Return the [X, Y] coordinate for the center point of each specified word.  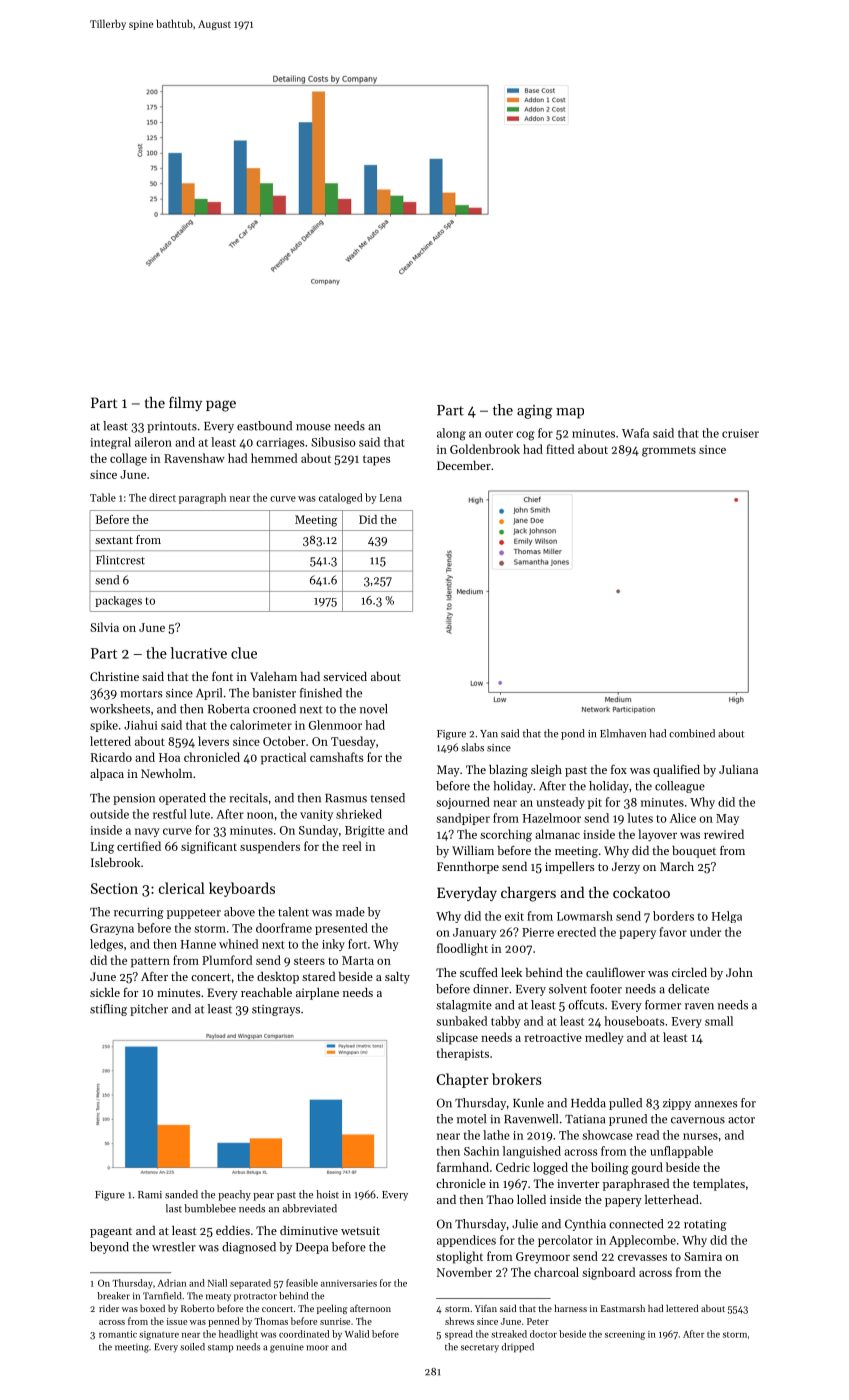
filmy [185, 403]
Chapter [462, 1080]
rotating [705, 1225]
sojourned [463, 803]
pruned [628, 1120]
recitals [248, 798]
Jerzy [626, 868]
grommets [669, 451]
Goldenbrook [485, 449]
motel [471, 1119]
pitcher [149, 1010]
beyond [109, 1248]
